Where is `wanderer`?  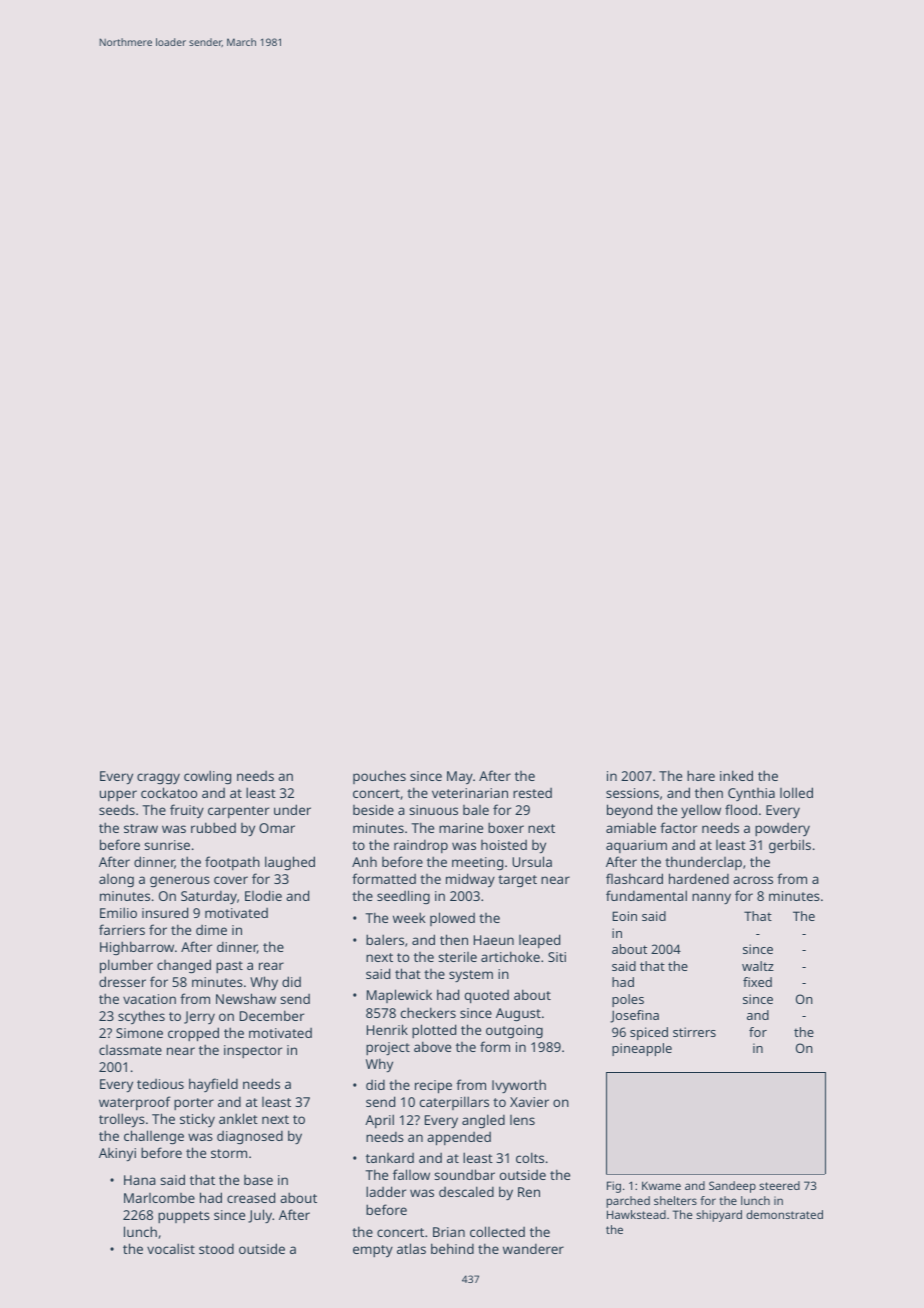
wanderer is located at coordinates (533, 1248).
